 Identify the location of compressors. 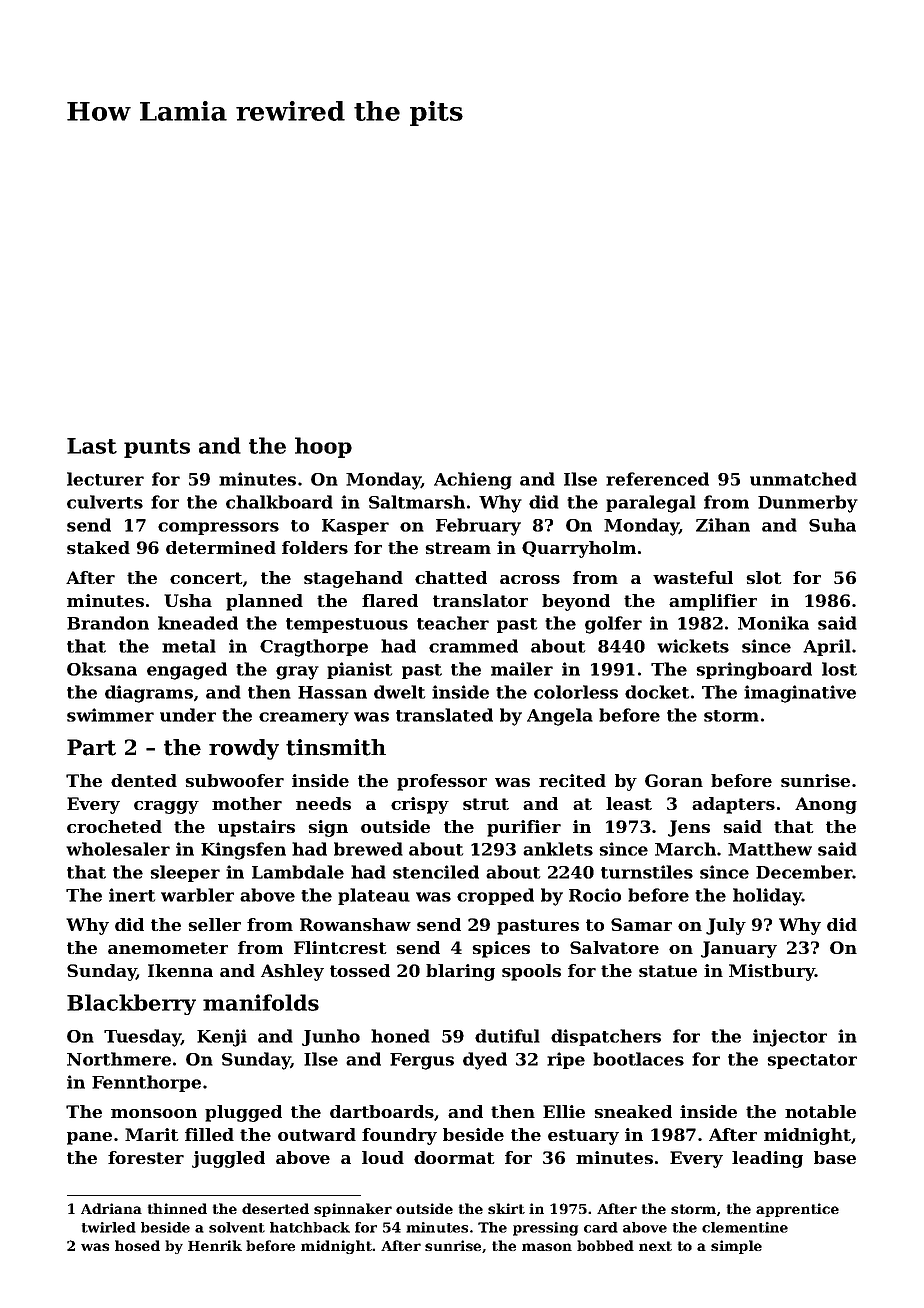
(218, 528).
